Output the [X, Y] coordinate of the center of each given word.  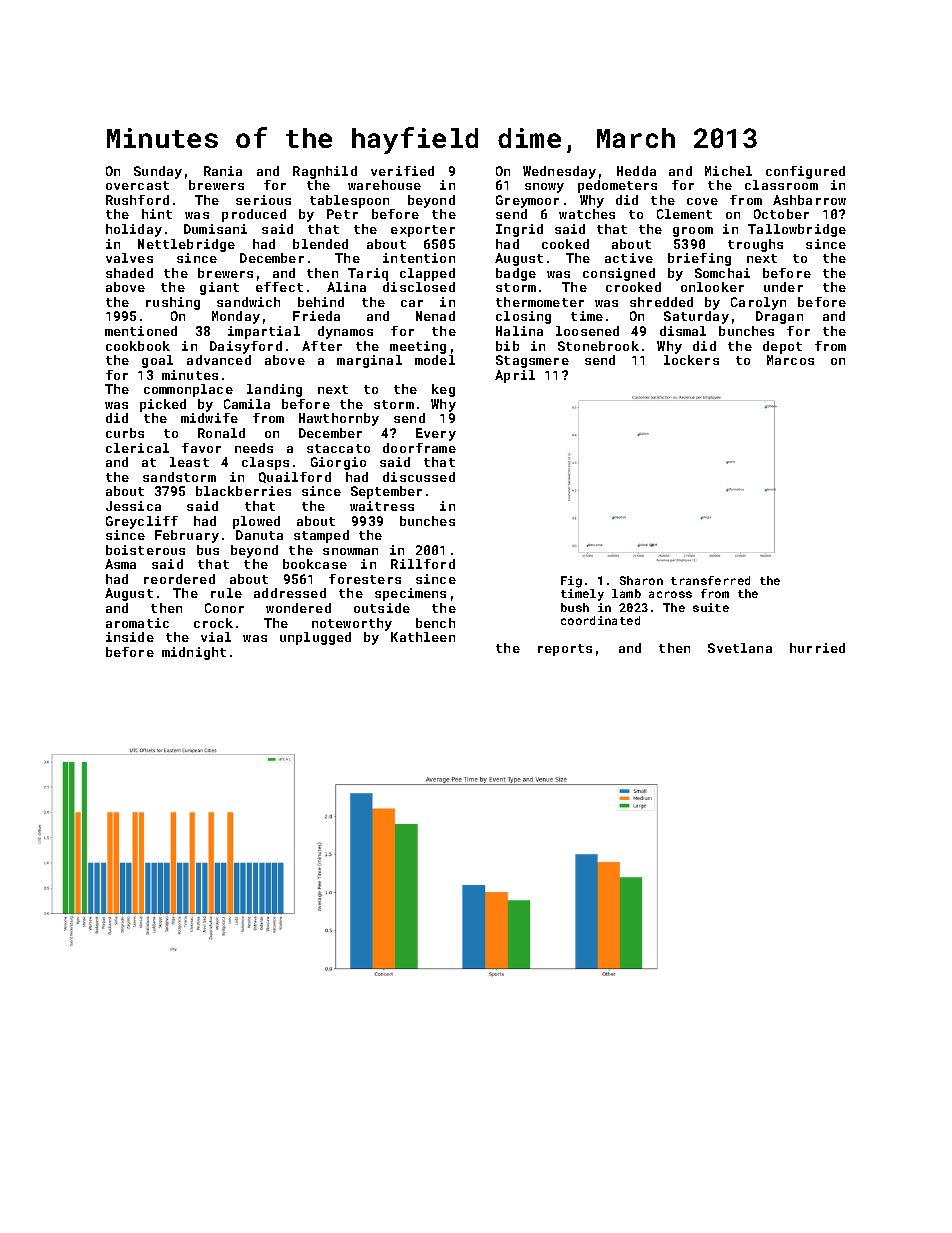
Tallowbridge [797, 230]
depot [782, 347]
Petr [342, 214]
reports [565, 650]
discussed [419, 477]
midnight [194, 653]
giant [219, 288]
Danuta [259, 535]
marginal [369, 361]
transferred [710, 580]
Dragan [779, 317]
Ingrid [519, 230]
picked [163, 405]
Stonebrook [598, 346]
